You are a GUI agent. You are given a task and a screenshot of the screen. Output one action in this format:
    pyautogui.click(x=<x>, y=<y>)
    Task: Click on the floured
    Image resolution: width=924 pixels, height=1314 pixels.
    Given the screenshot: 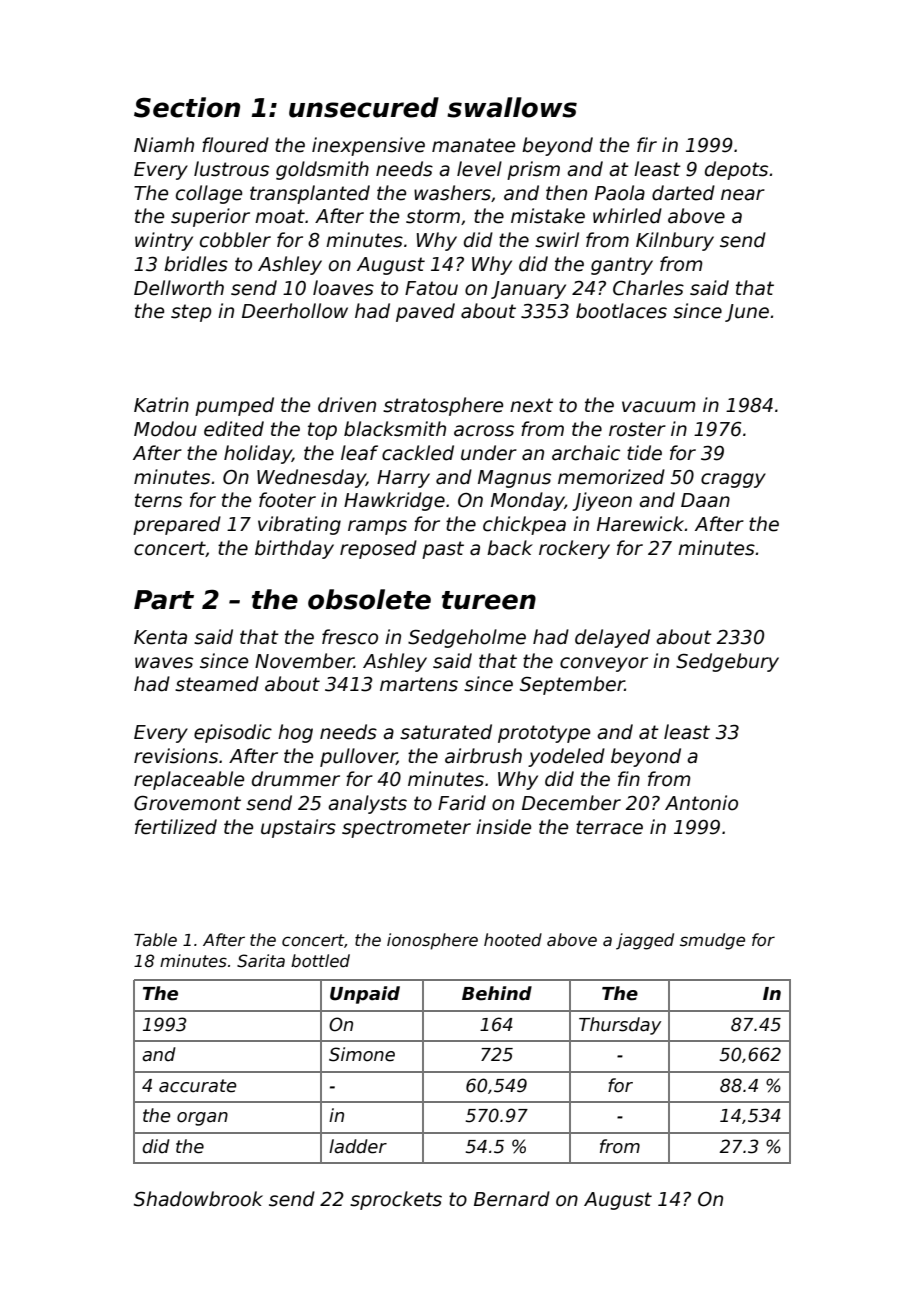 What is the action you would take?
    pyautogui.click(x=235, y=145)
